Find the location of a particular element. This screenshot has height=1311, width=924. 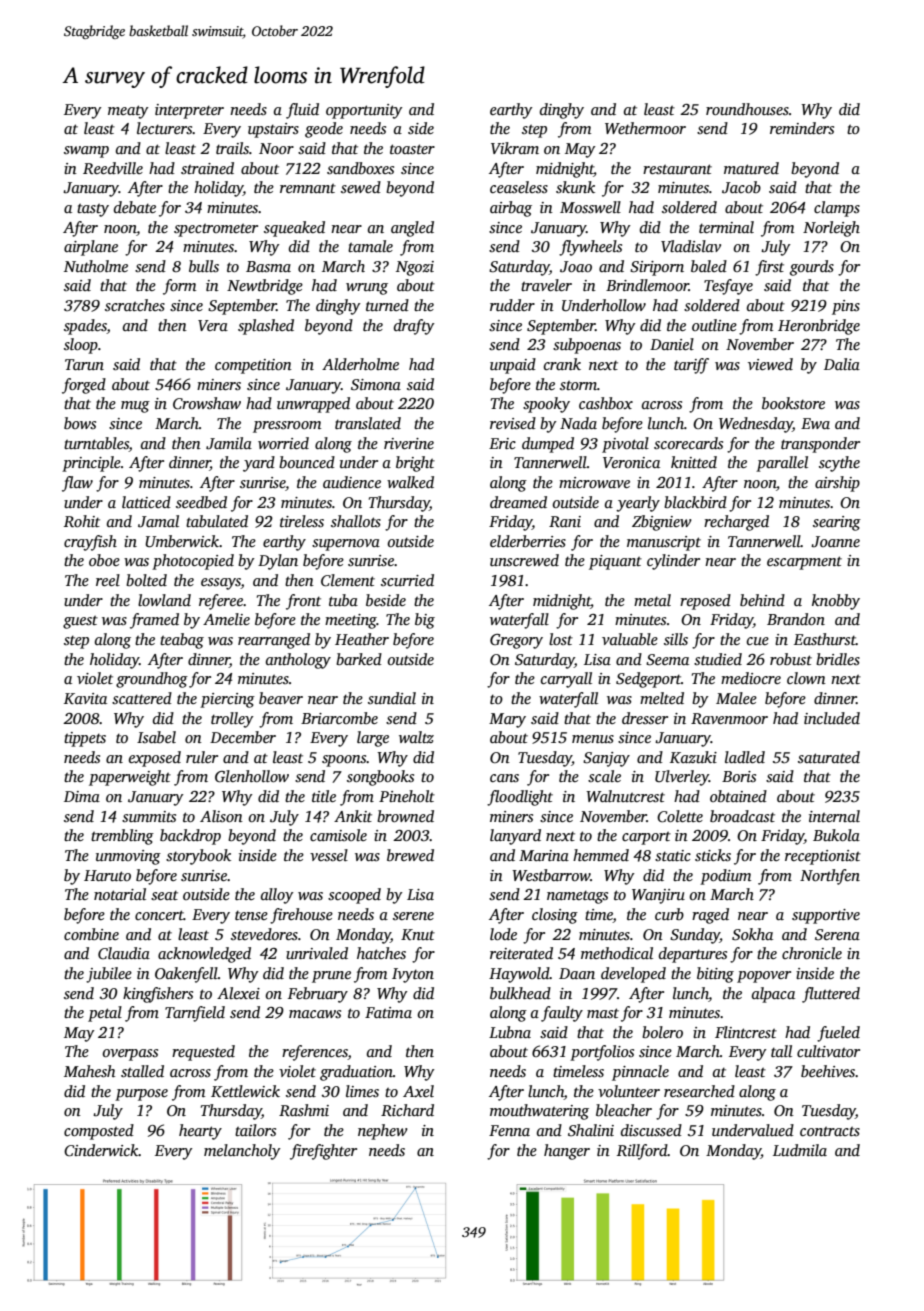

tabulated is located at coordinates (217, 521).
